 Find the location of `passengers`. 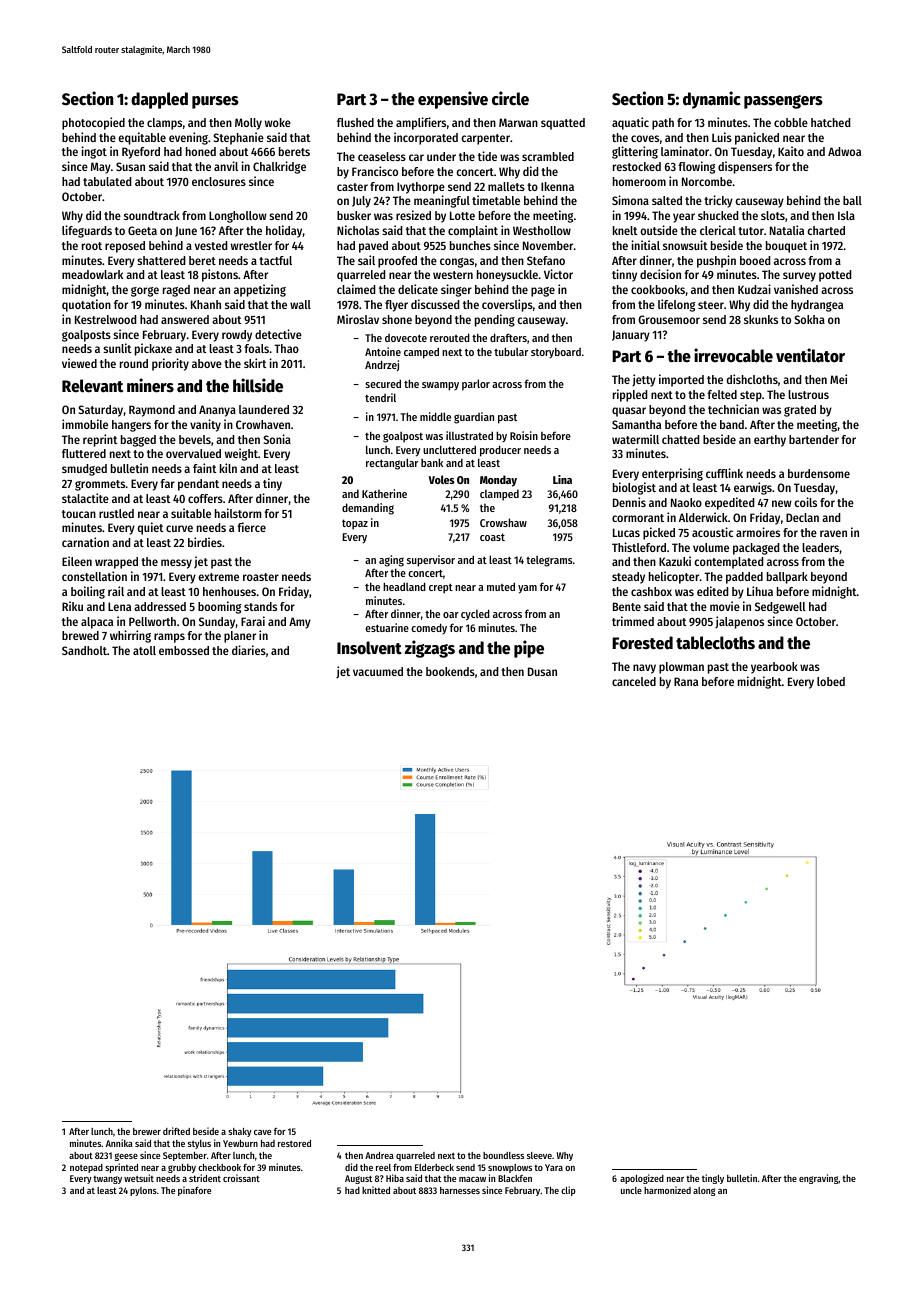

passengers is located at coordinates (783, 102).
